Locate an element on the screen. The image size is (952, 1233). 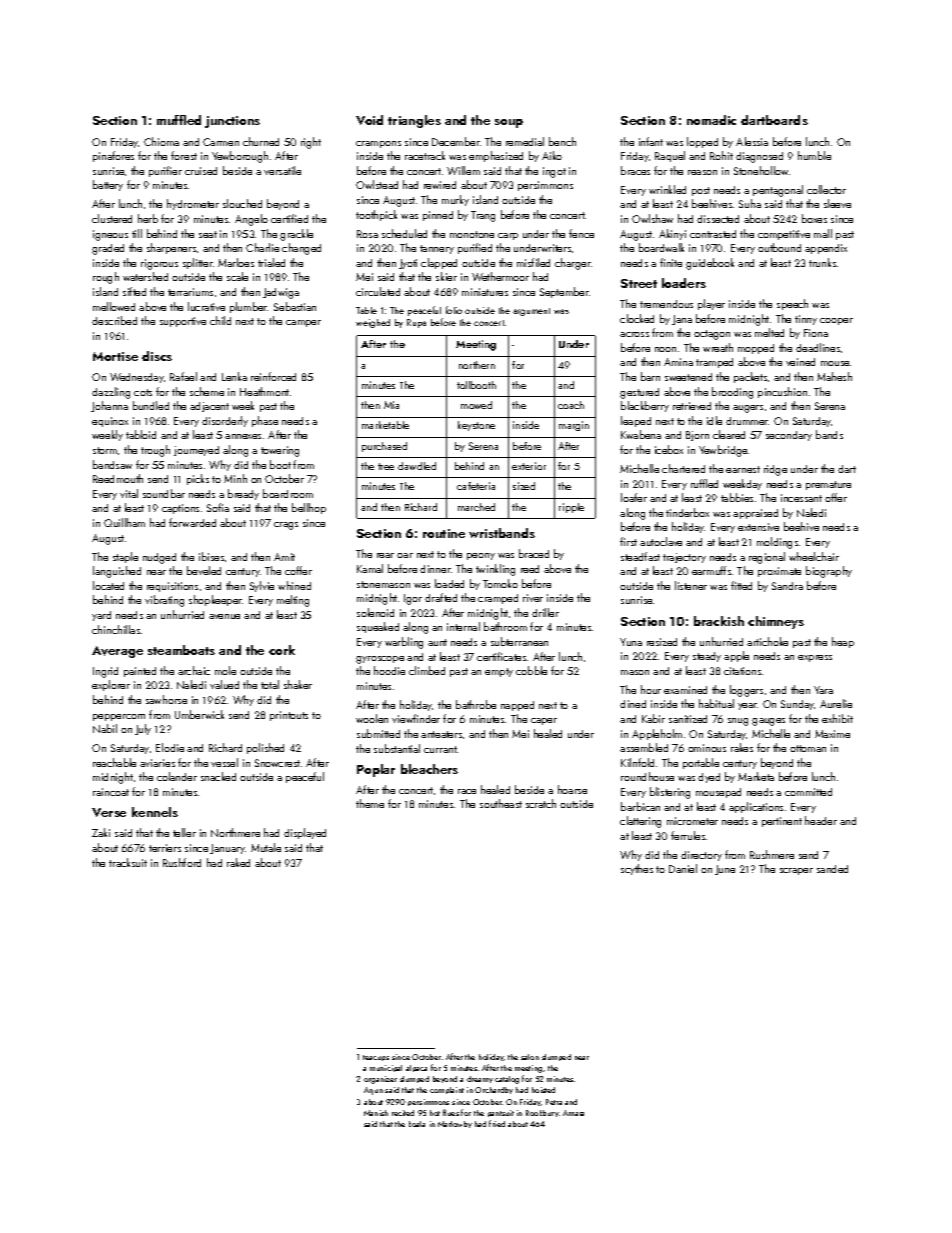
river is located at coordinates (533, 598).
